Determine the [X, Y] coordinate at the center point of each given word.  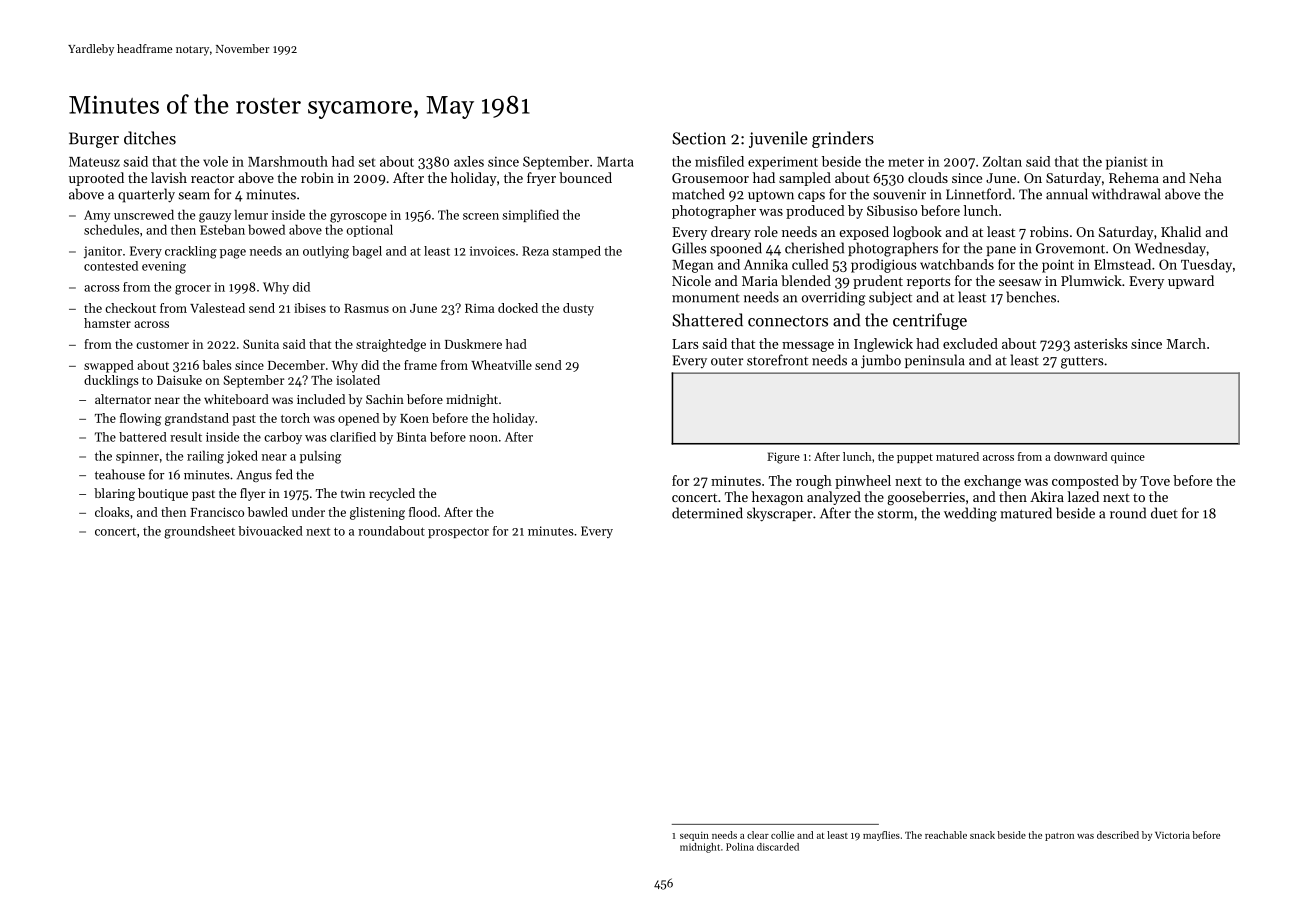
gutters [1082, 362]
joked [242, 457]
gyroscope [358, 218]
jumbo [881, 361]
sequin [694, 836]
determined [707, 513]
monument [706, 298]
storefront [777, 360]
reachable [946, 835]
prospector [458, 532]
